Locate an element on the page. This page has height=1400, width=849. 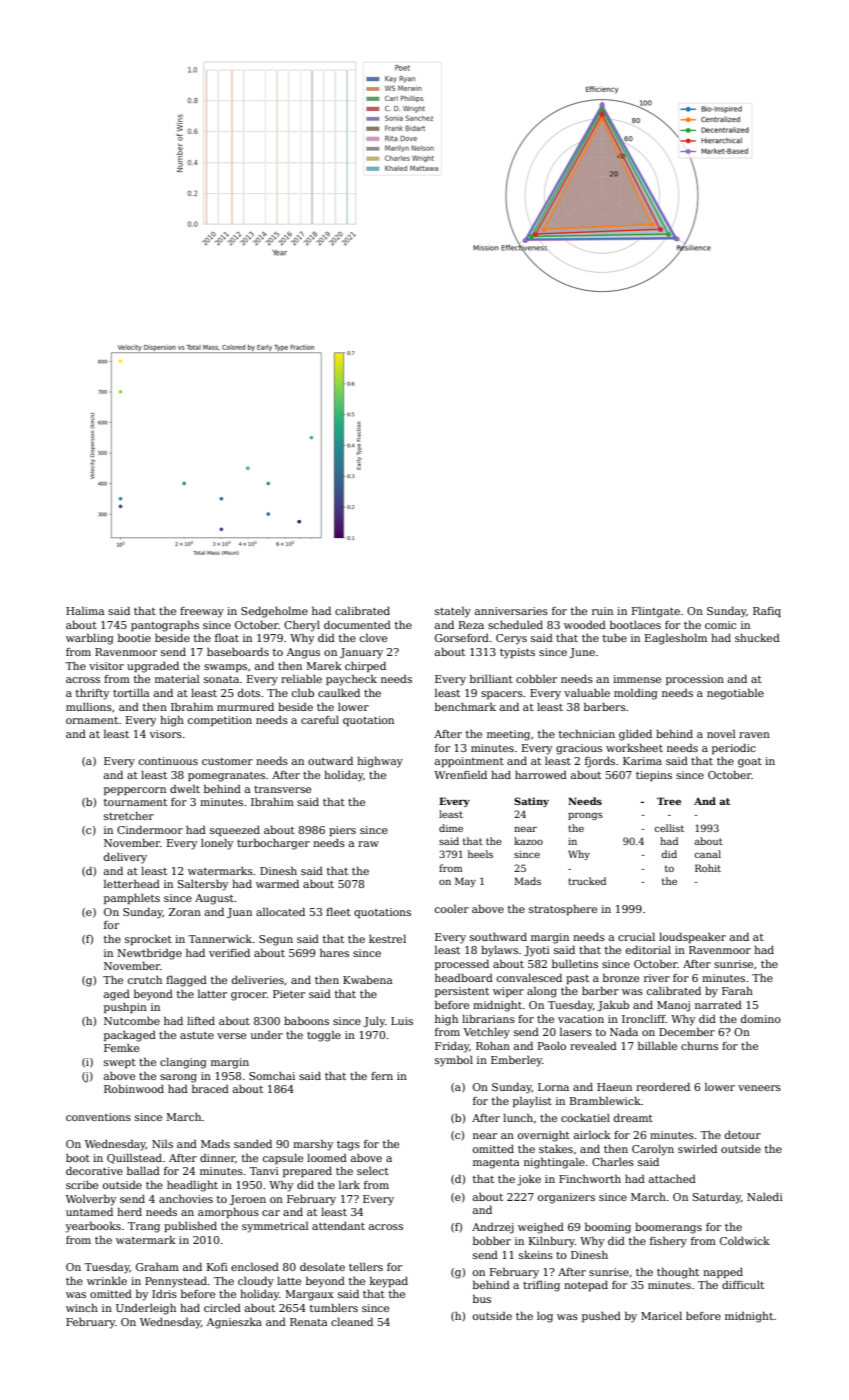
pomegranates is located at coordinates (226, 777).
